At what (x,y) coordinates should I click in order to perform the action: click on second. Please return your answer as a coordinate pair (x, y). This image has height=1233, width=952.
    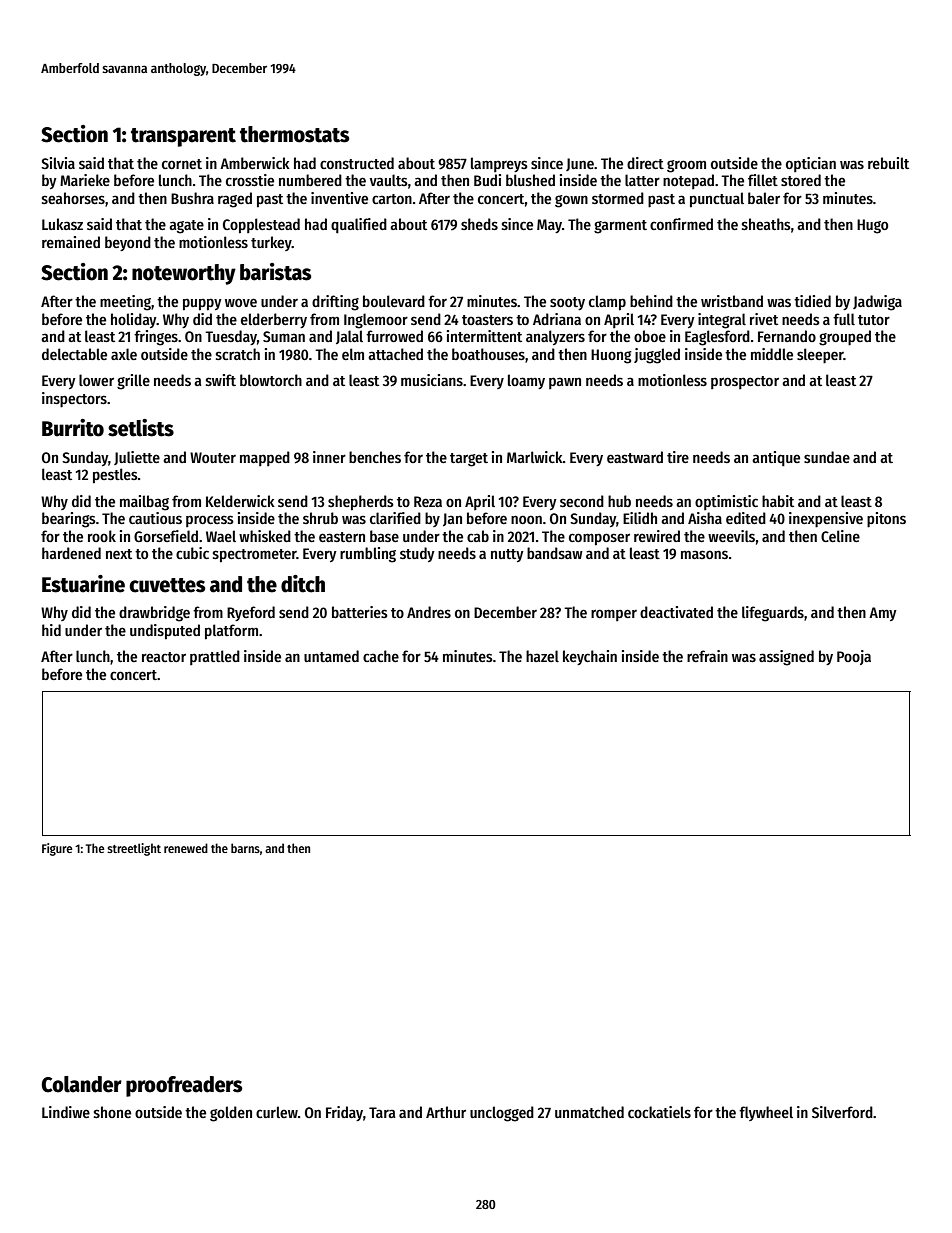
    Looking at the image, I should click on (582, 501).
